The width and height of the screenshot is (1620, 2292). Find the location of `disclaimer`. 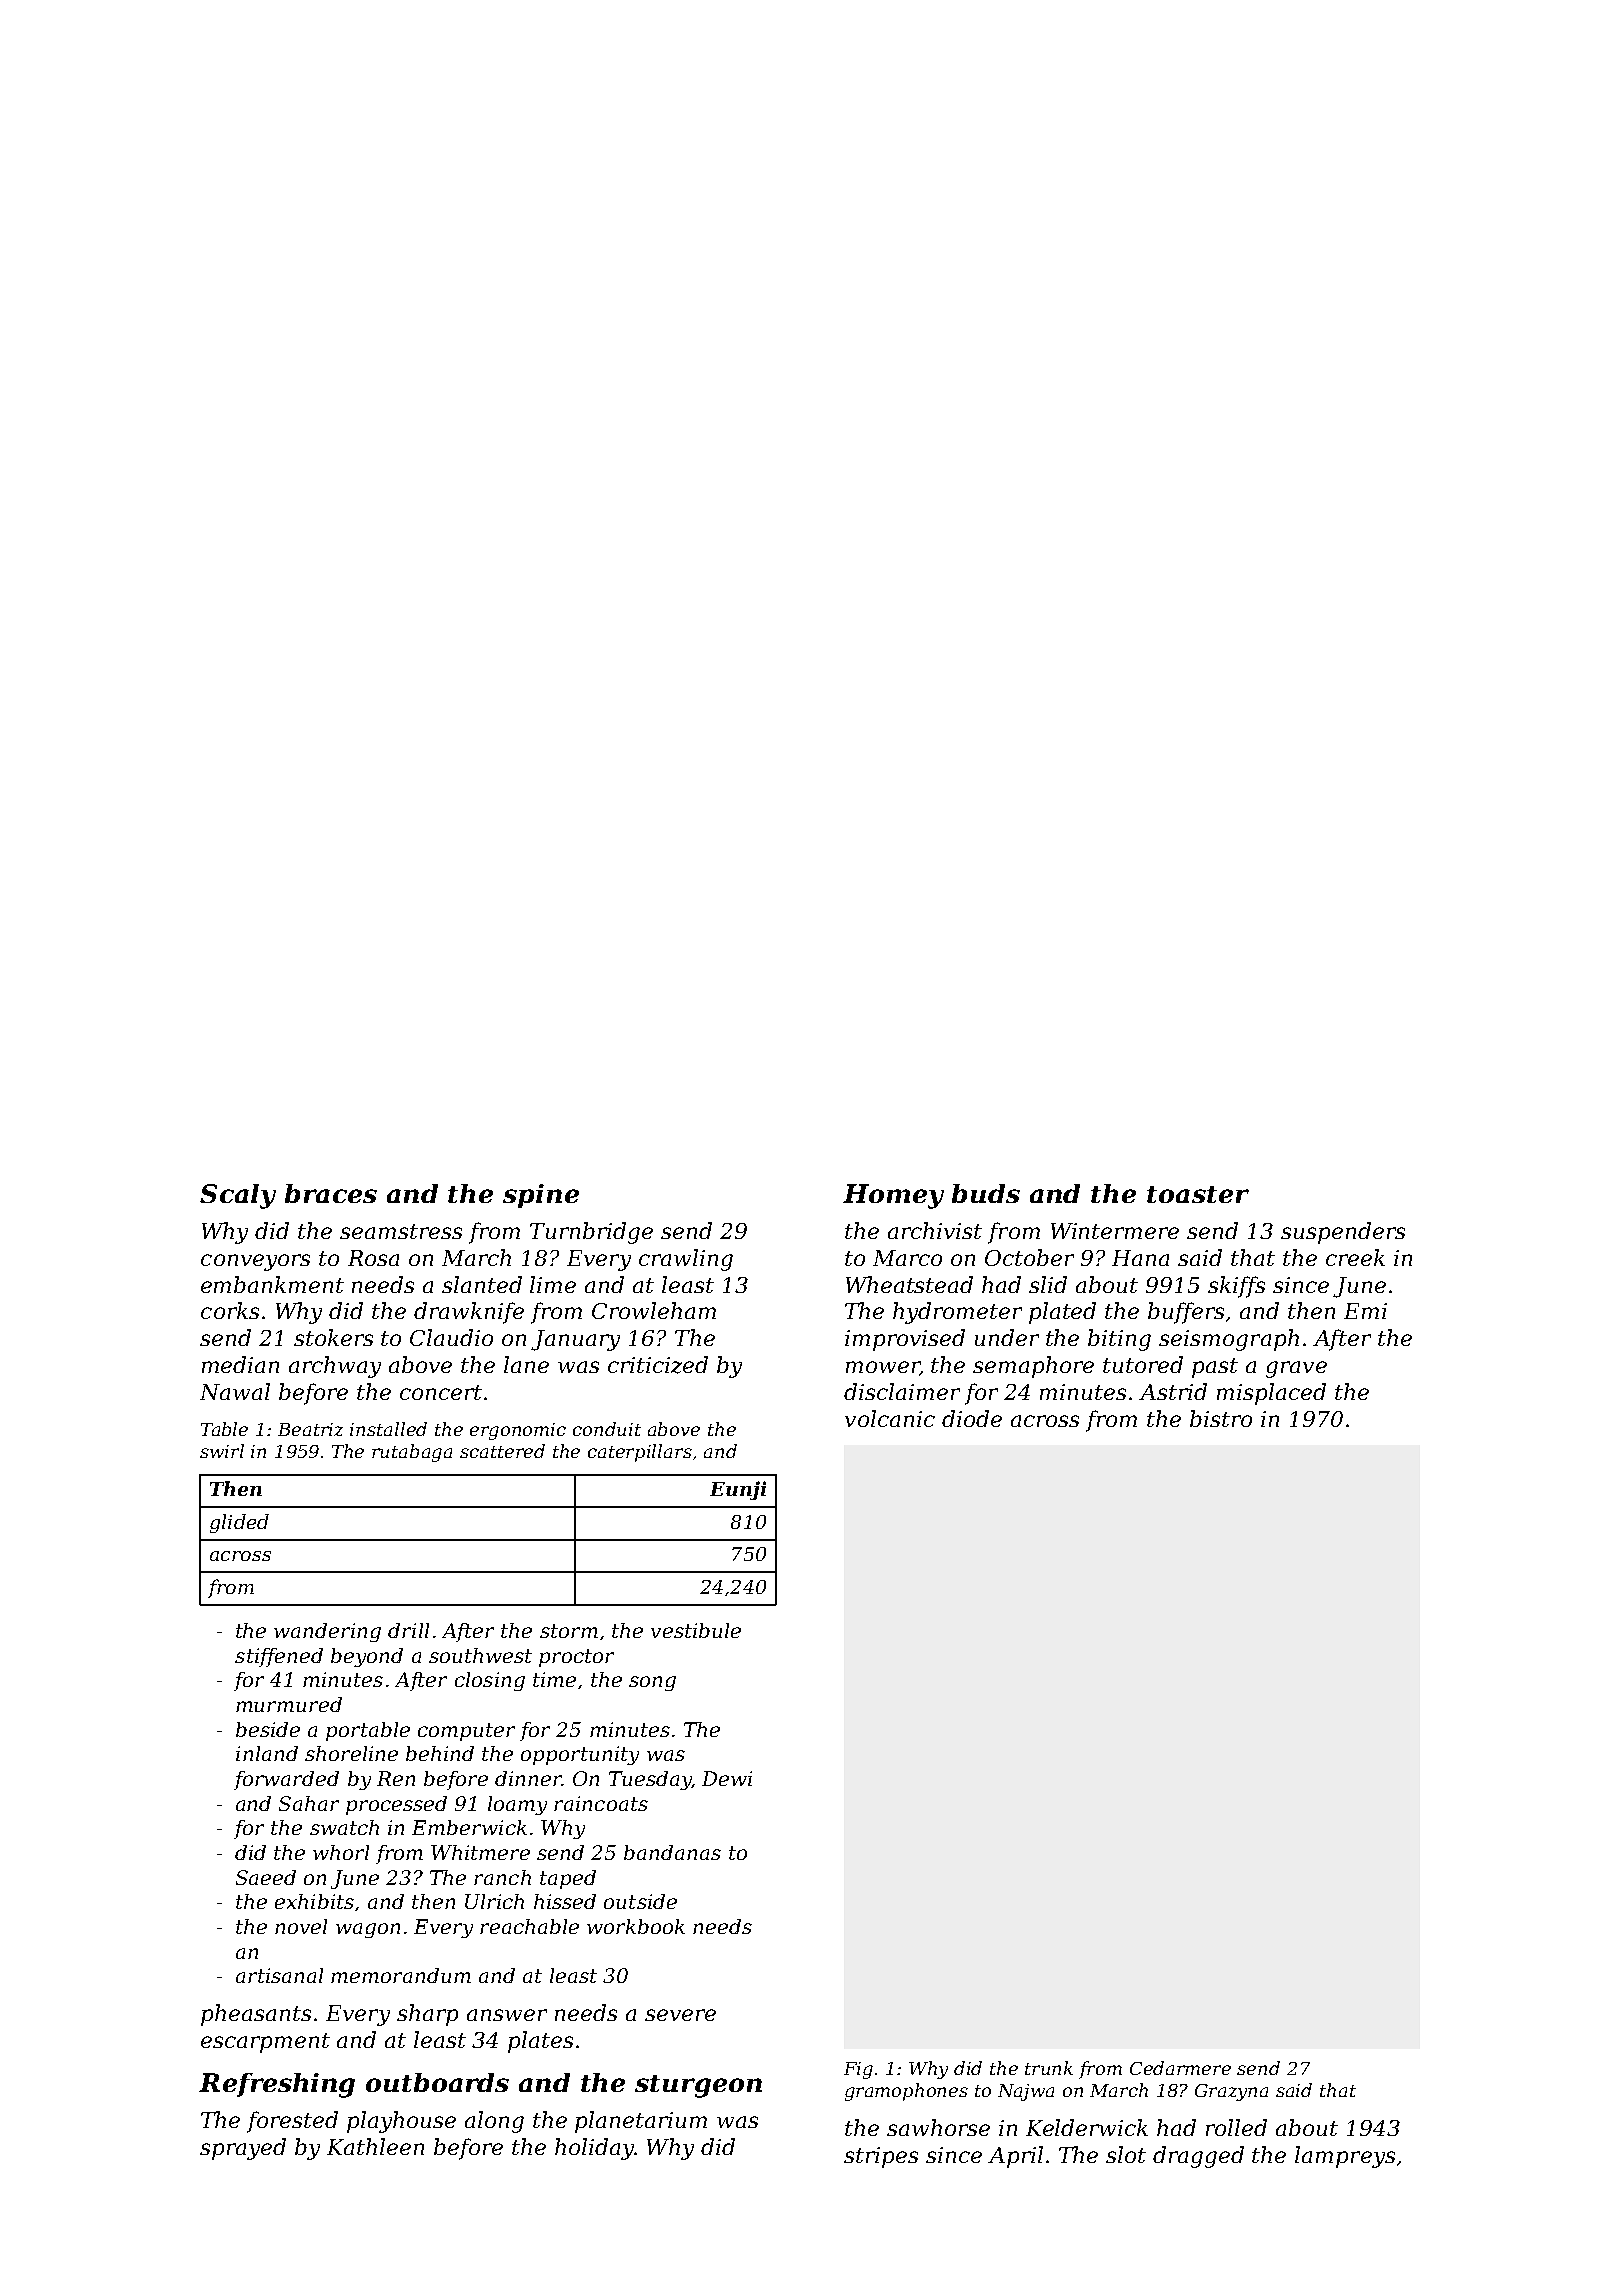

disclaimer is located at coordinates (902, 1391).
